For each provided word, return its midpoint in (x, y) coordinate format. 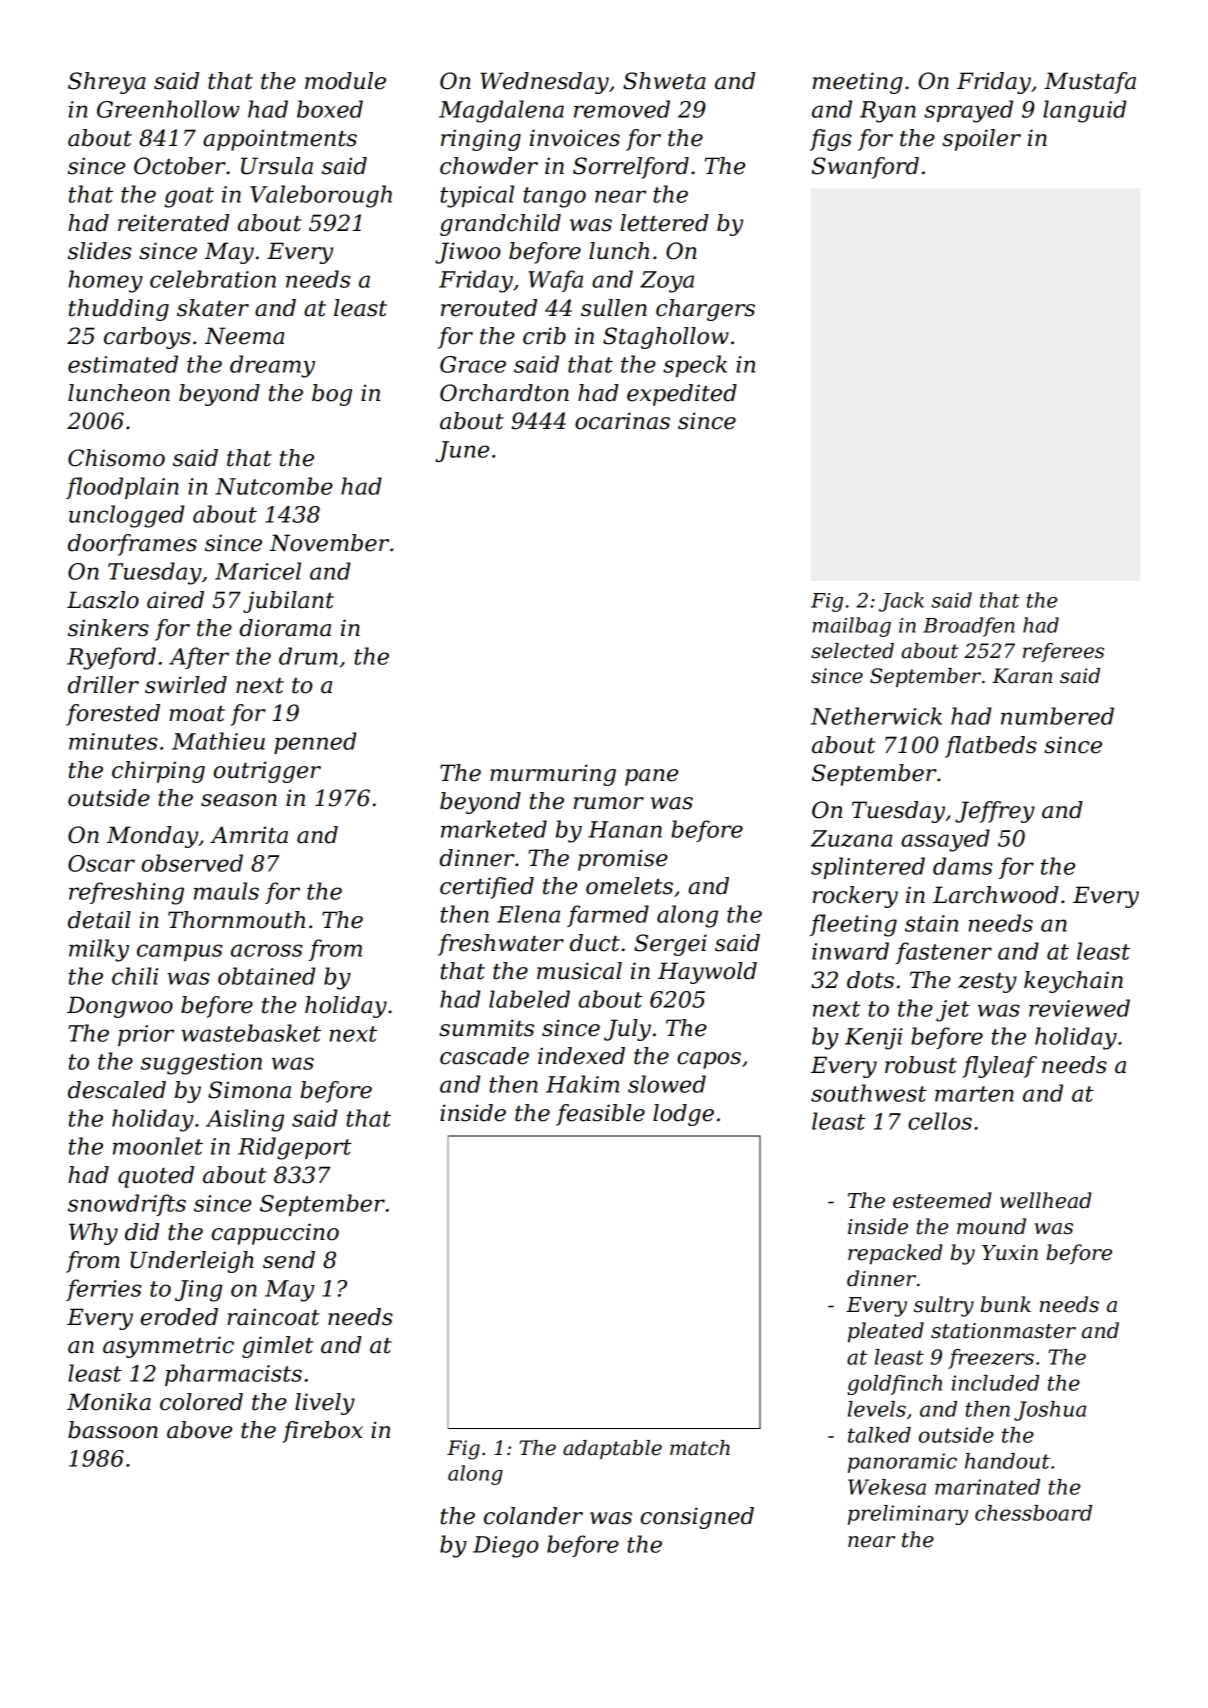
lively (325, 1404)
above (199, 1430)
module (345, 81)
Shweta (664, 81)
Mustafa (1090, 83)
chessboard (1033, 1513)
